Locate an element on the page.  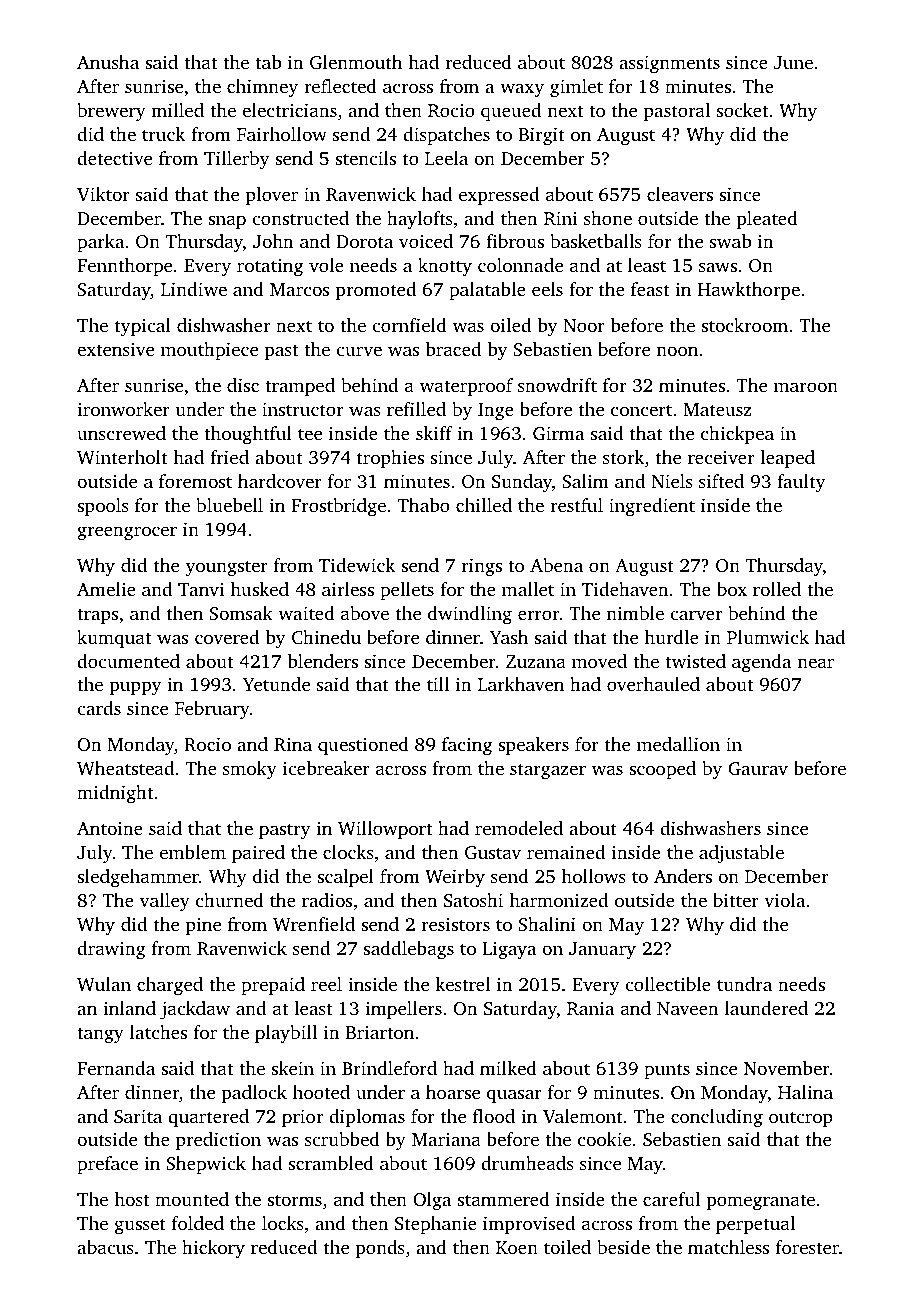
greengrocer is located at coordinates (127, 533).
